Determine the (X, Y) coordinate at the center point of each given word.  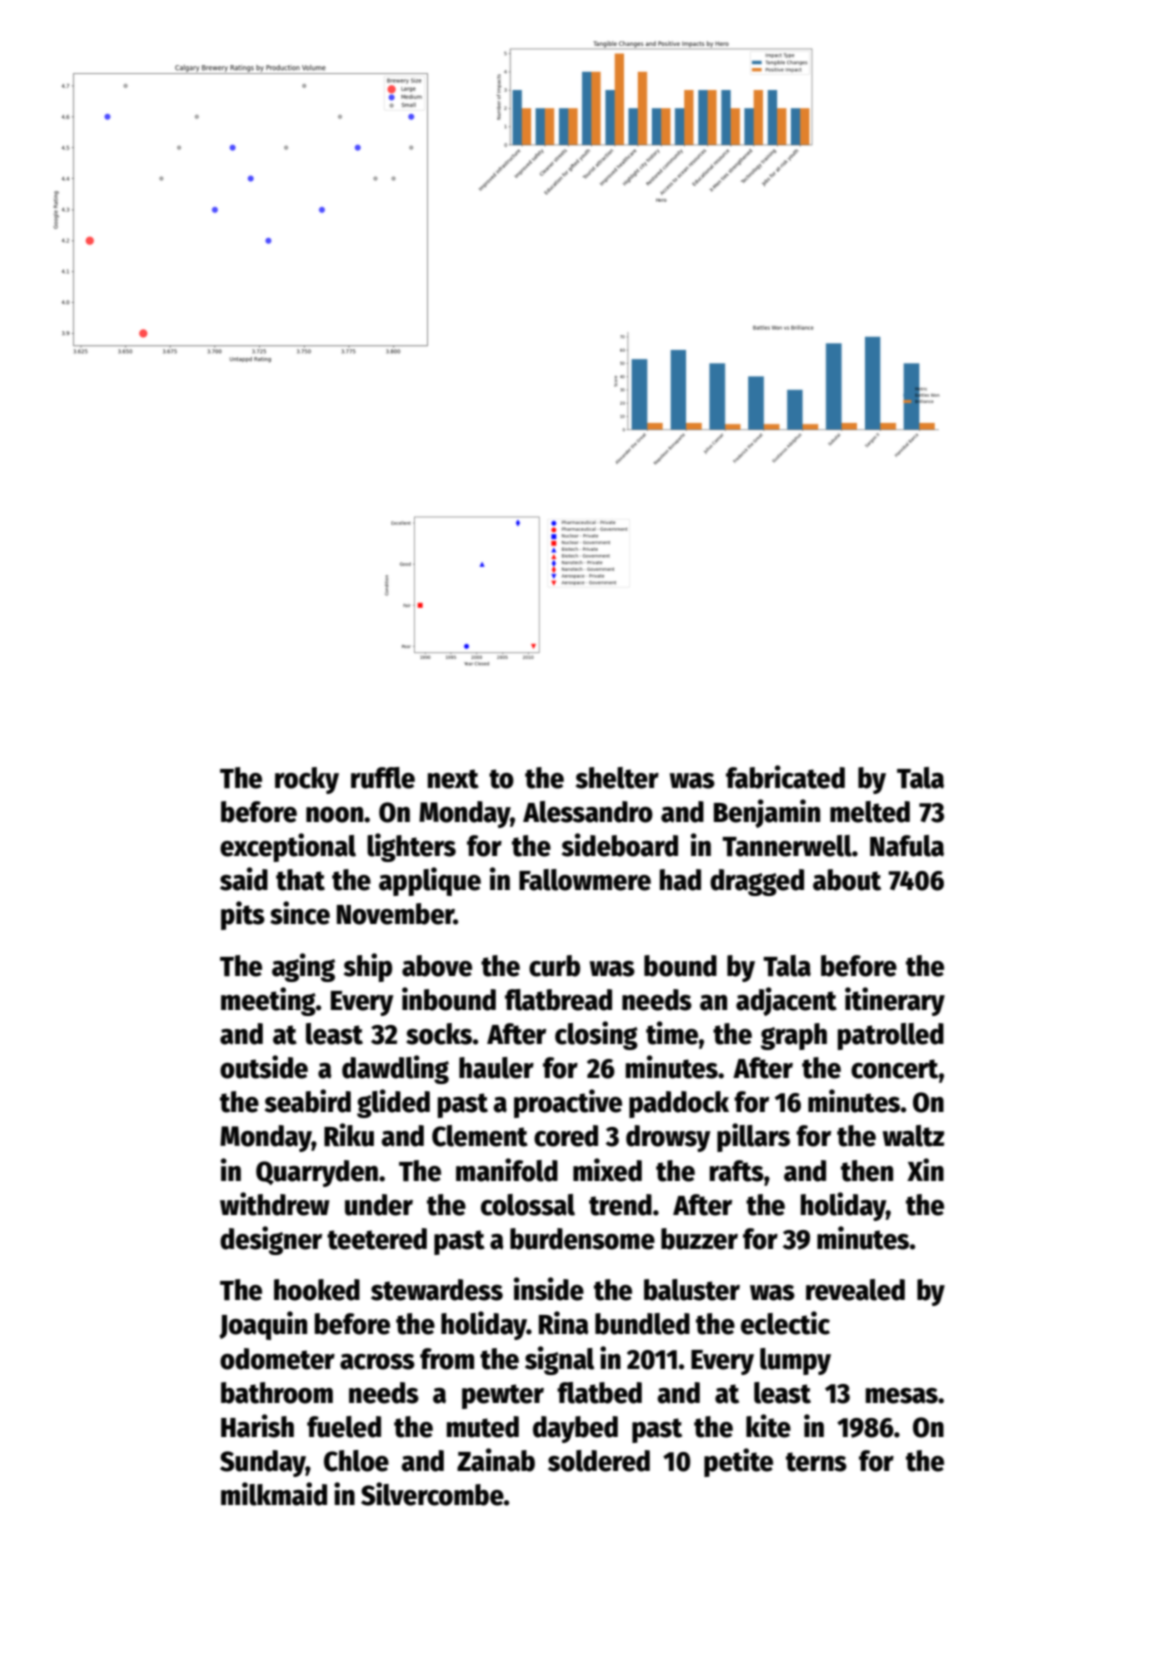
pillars (753, 1137)
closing (596, 1035)
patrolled (891, 1036)
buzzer (699, 1239)
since (300, 913)
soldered (599, 1461)
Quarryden (317, 1173)
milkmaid (274, 1494)
